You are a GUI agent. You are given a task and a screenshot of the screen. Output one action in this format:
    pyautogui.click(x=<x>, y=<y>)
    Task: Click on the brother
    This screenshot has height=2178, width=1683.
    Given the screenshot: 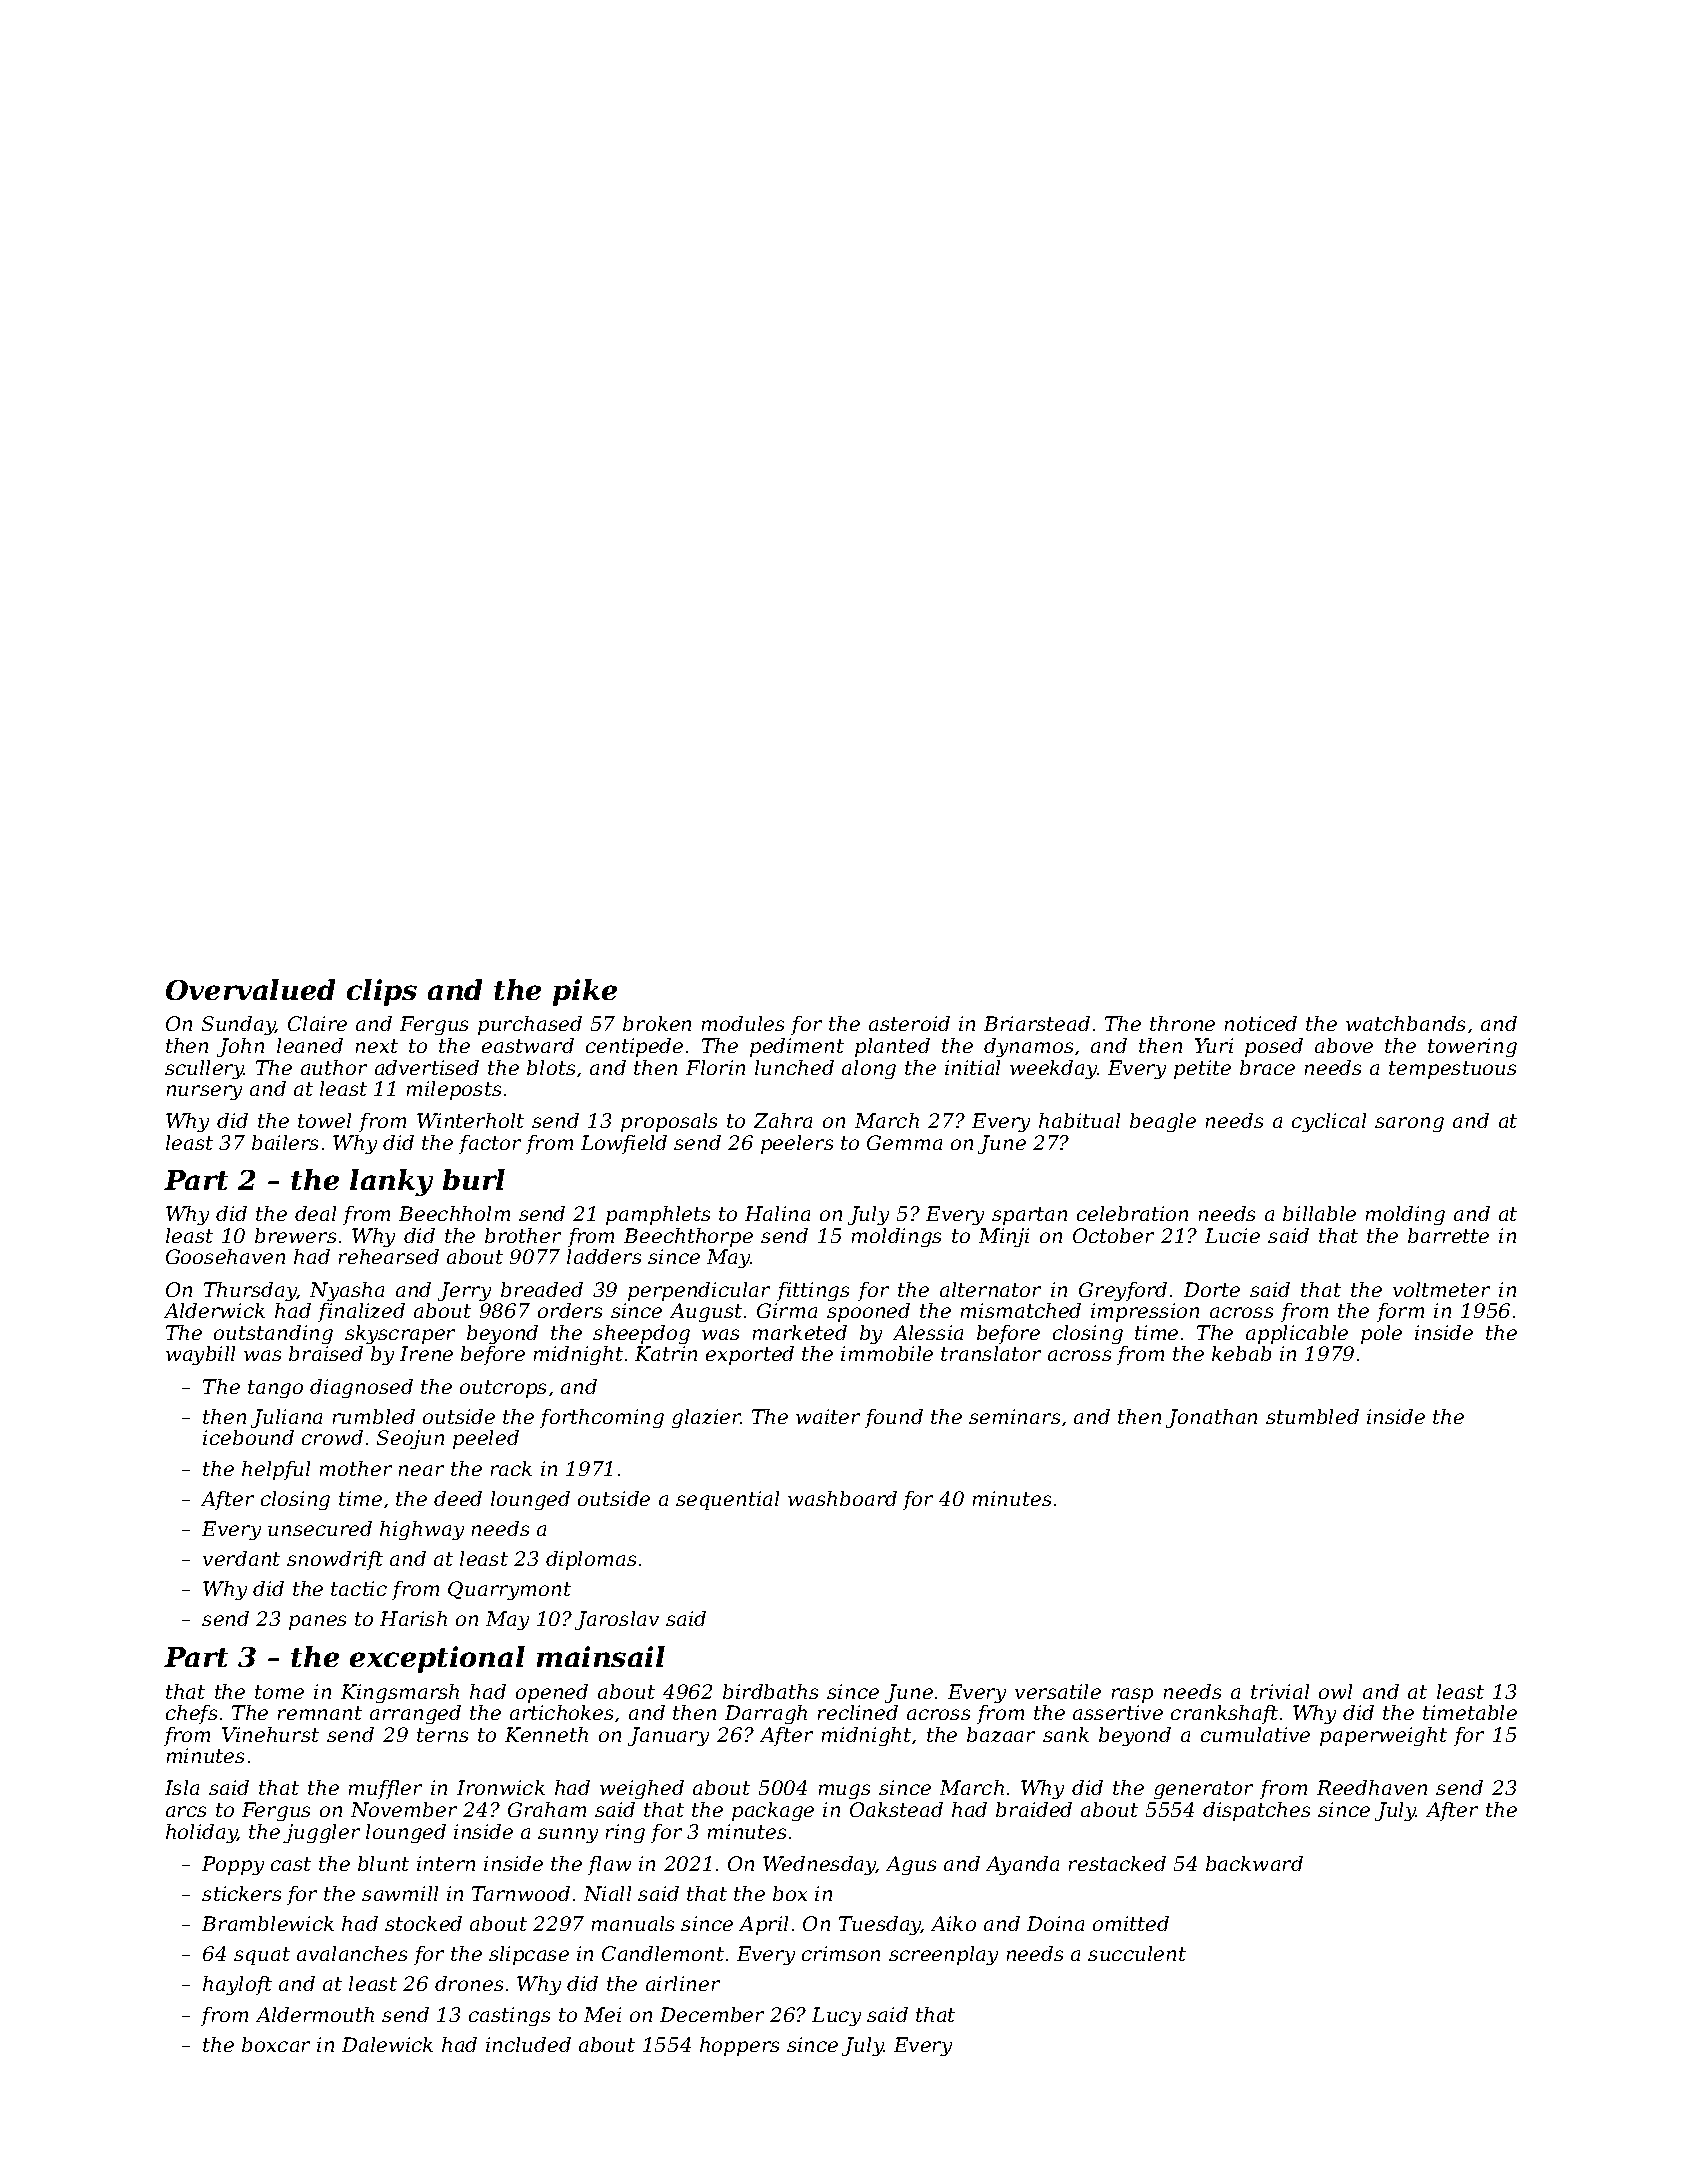 What is the action you would take?
    pyautogui.click(x=523, y=1235)
